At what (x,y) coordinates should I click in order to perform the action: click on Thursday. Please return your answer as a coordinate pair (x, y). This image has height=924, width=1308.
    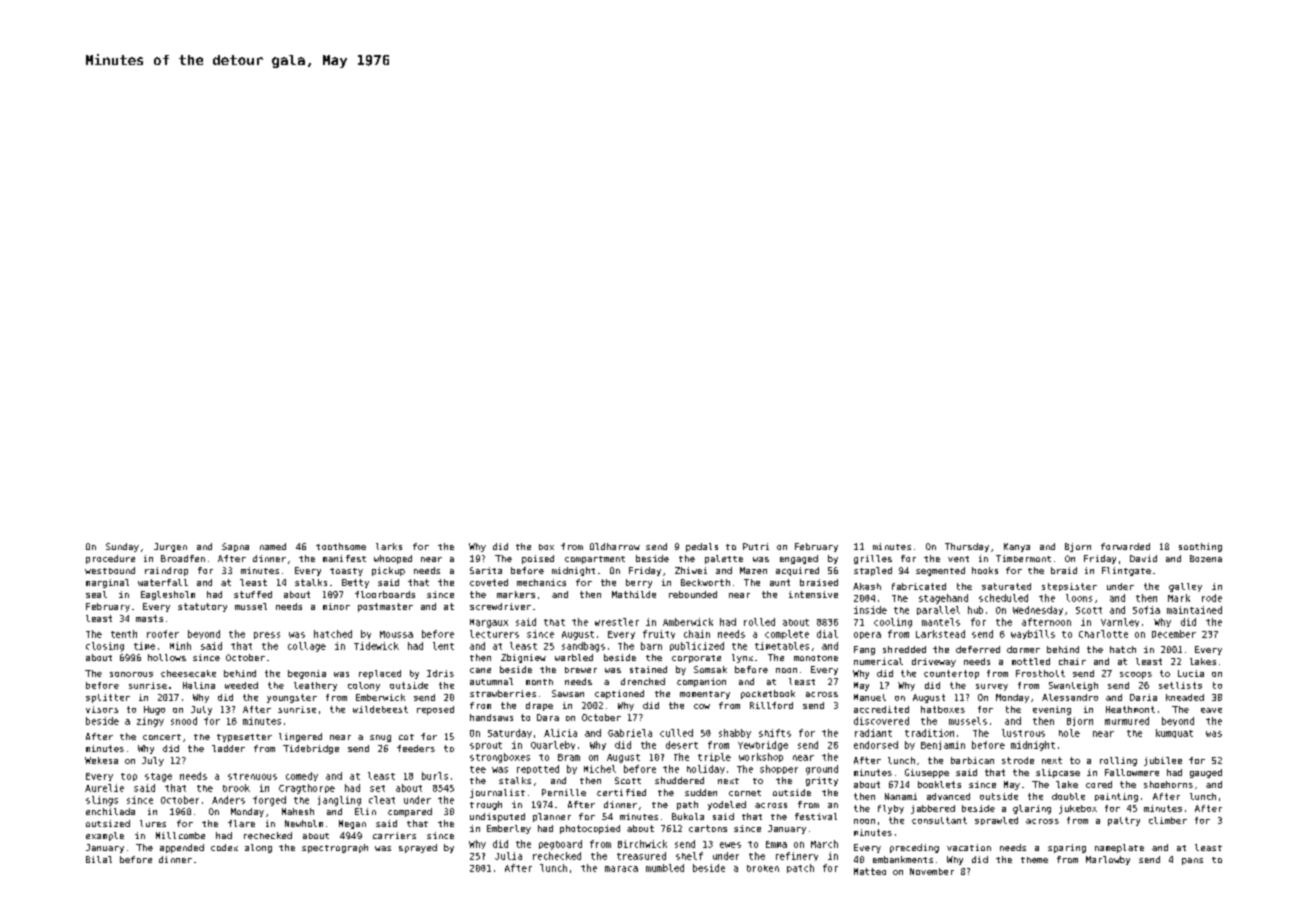
    Looking at the image, I should click on (967, 547).
